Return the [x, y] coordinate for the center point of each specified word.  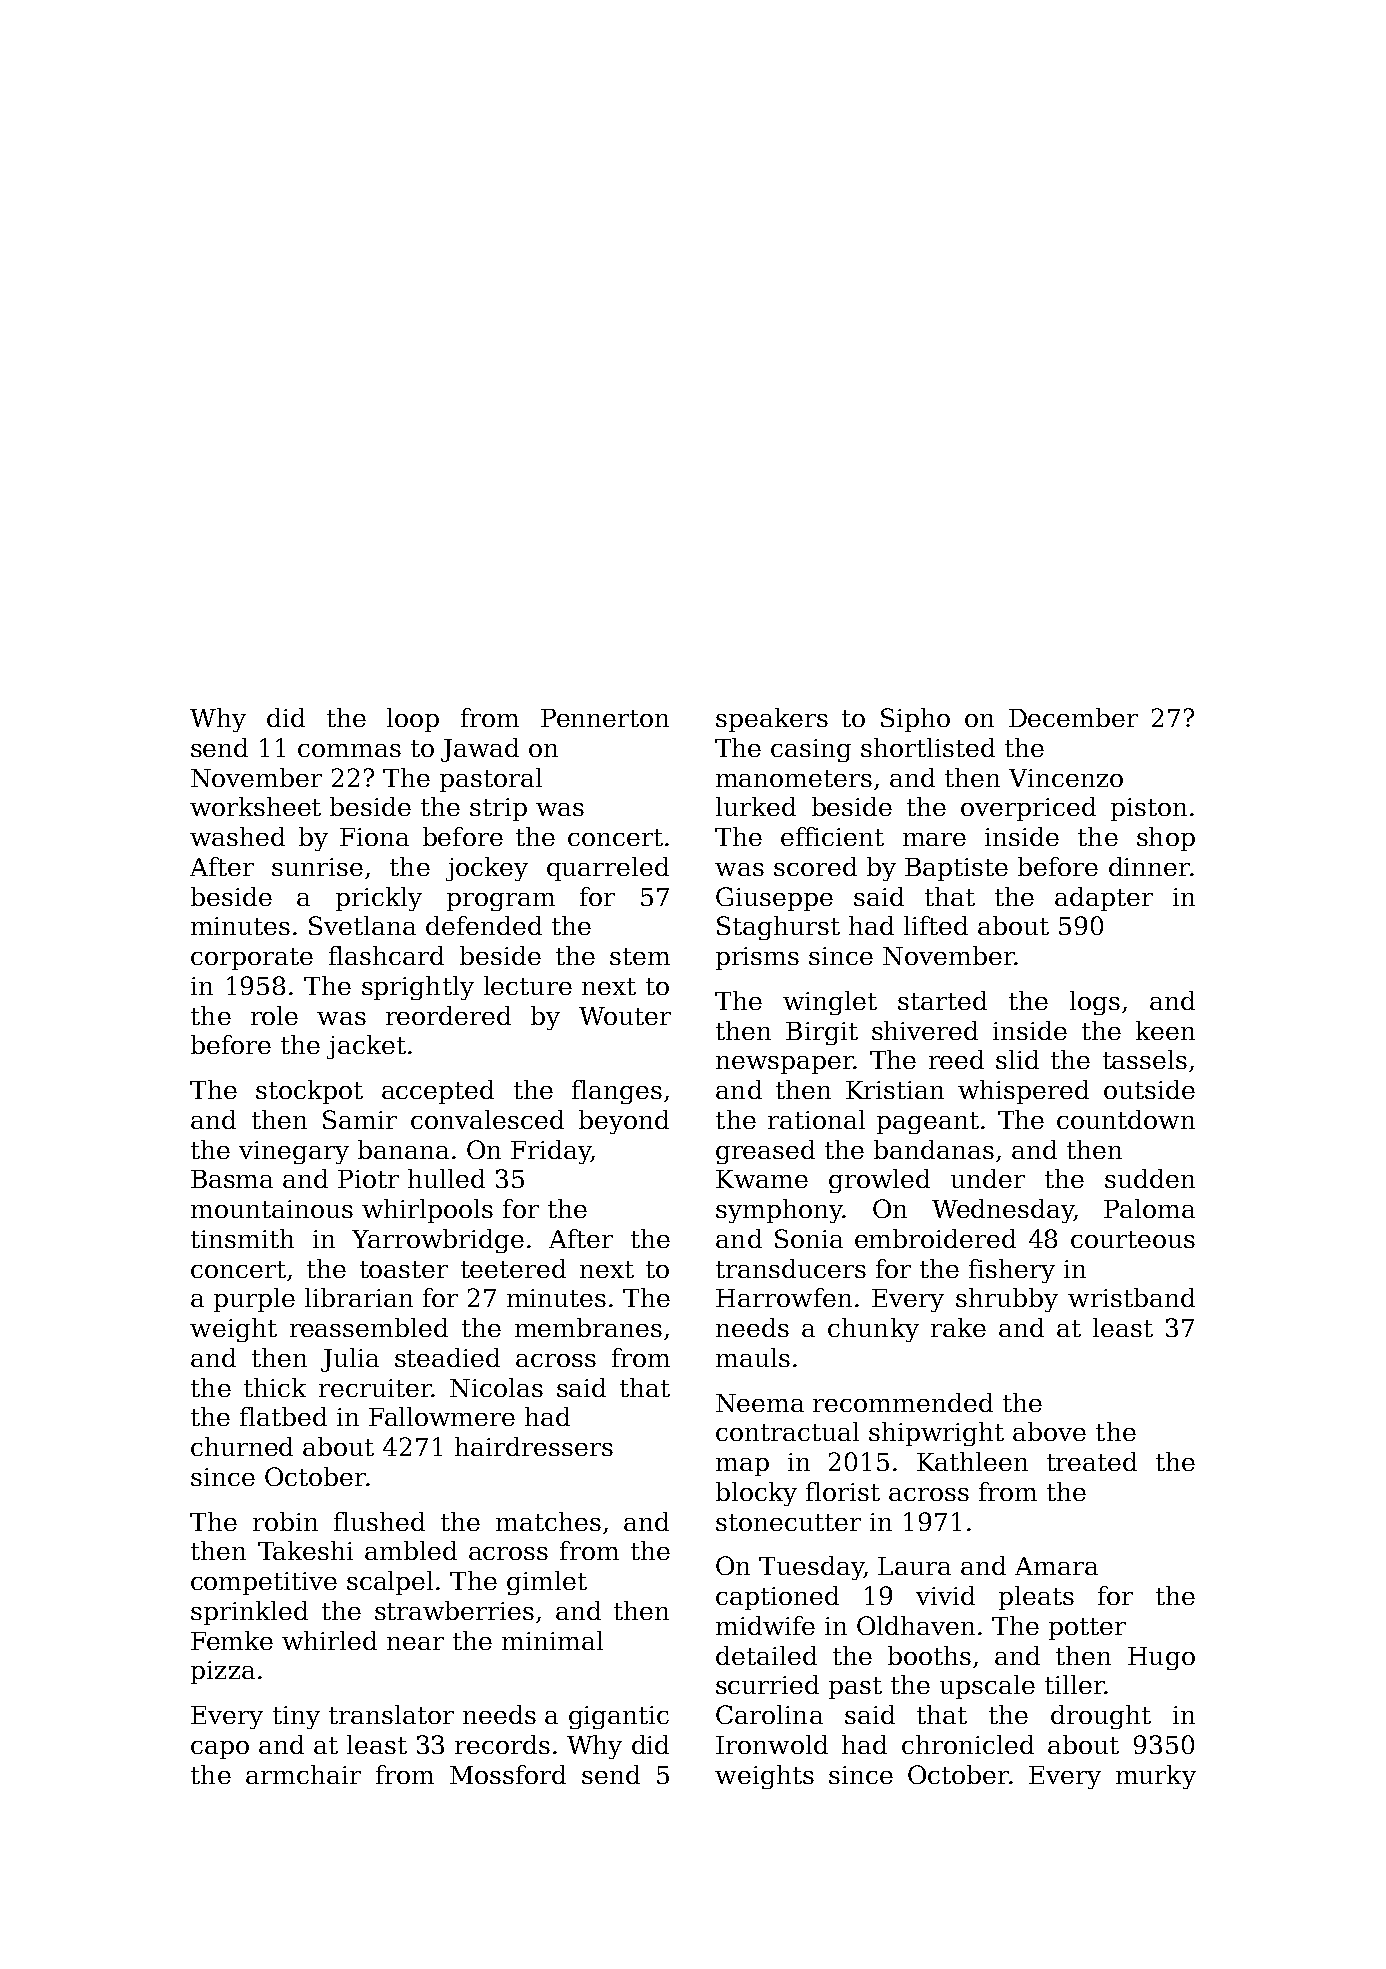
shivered [925, 1030]
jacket [366, 1047]
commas [349, 750]
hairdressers [534, 1446]
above [1049, 1431]
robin [285, 1521]
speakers [772, 720]
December [1073, 717]
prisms [757, 958]
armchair [303, 1774]
